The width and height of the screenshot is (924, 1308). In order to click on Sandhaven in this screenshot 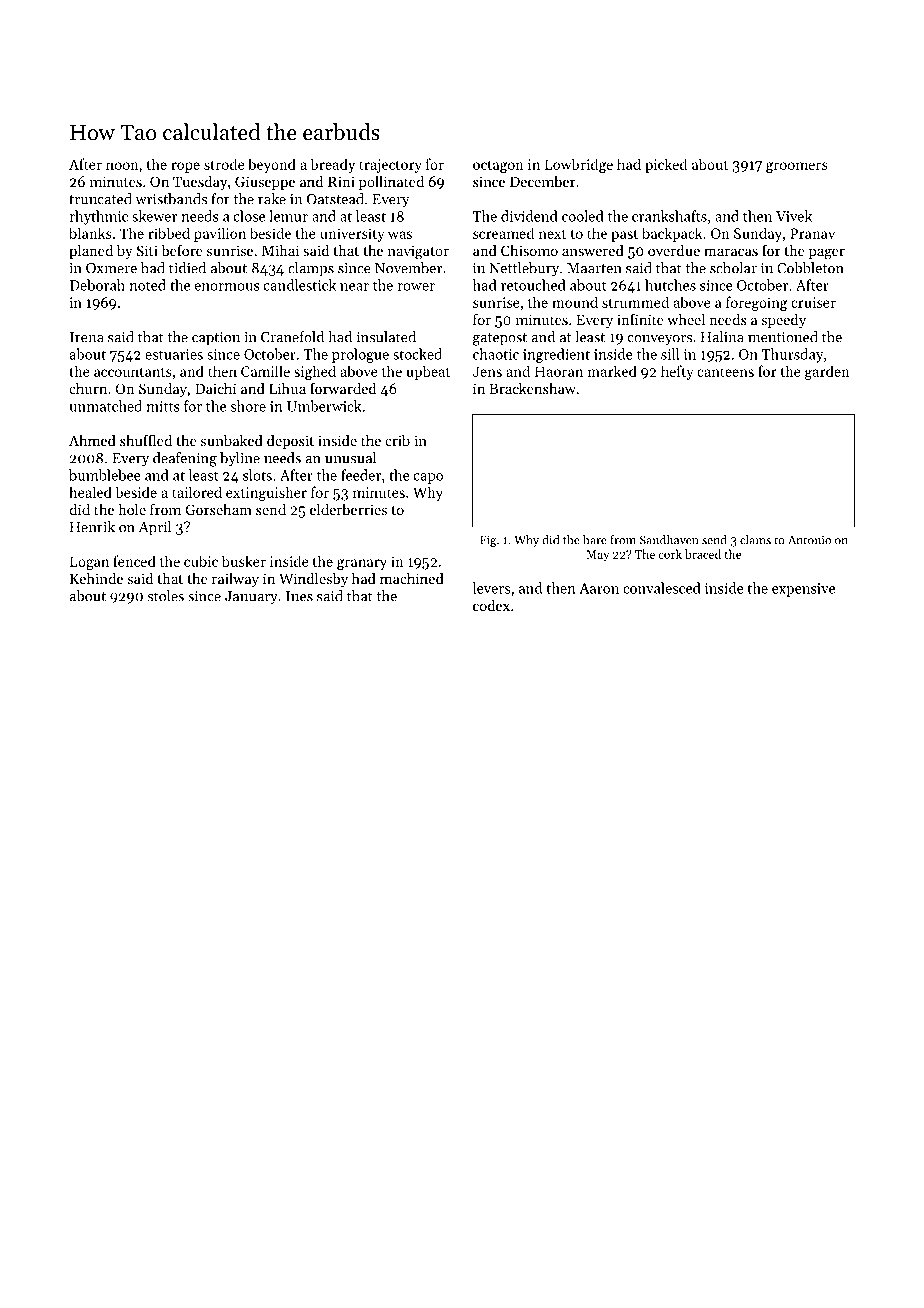, I will do `click(669, 540)`.
